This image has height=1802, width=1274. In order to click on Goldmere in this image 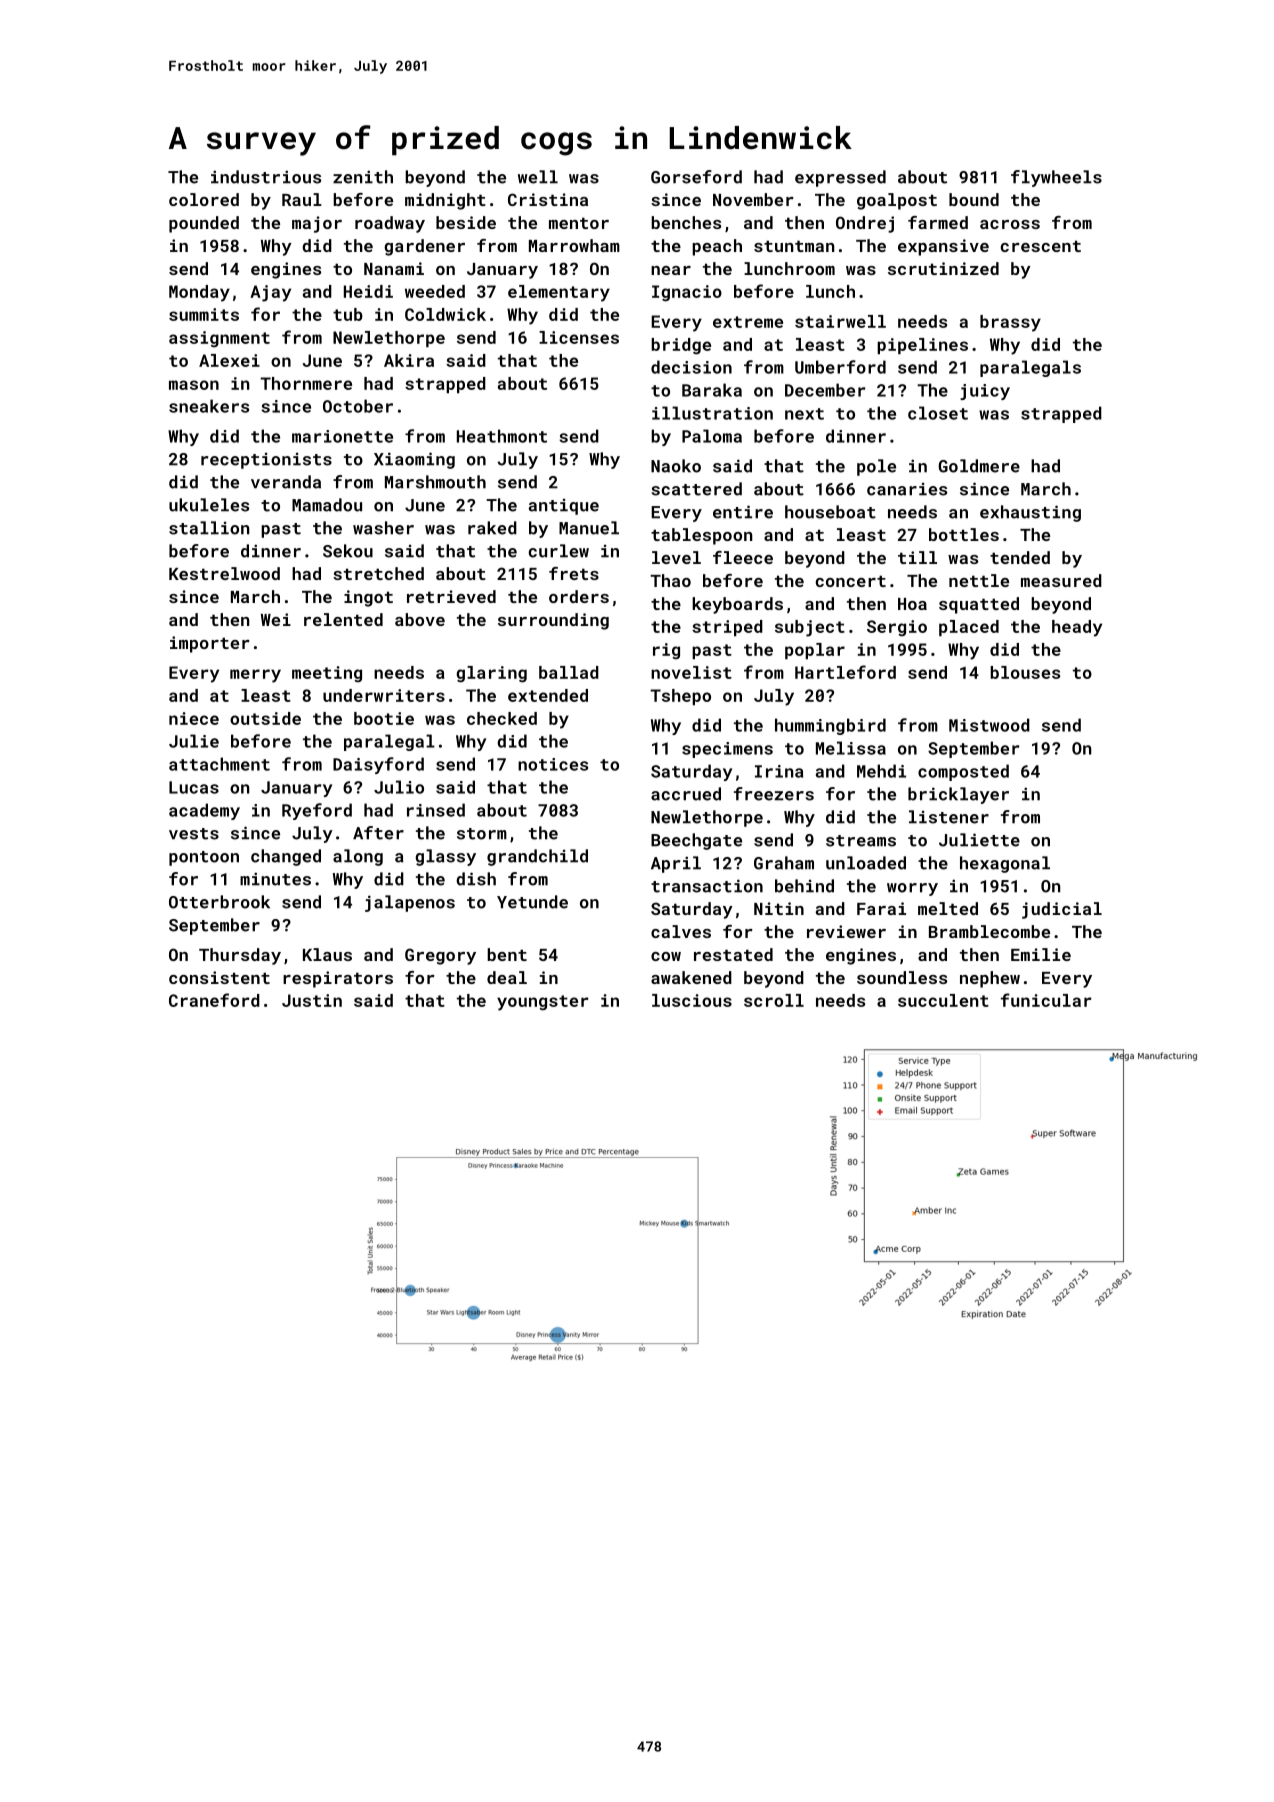, I will do `click(979, 466)`.
